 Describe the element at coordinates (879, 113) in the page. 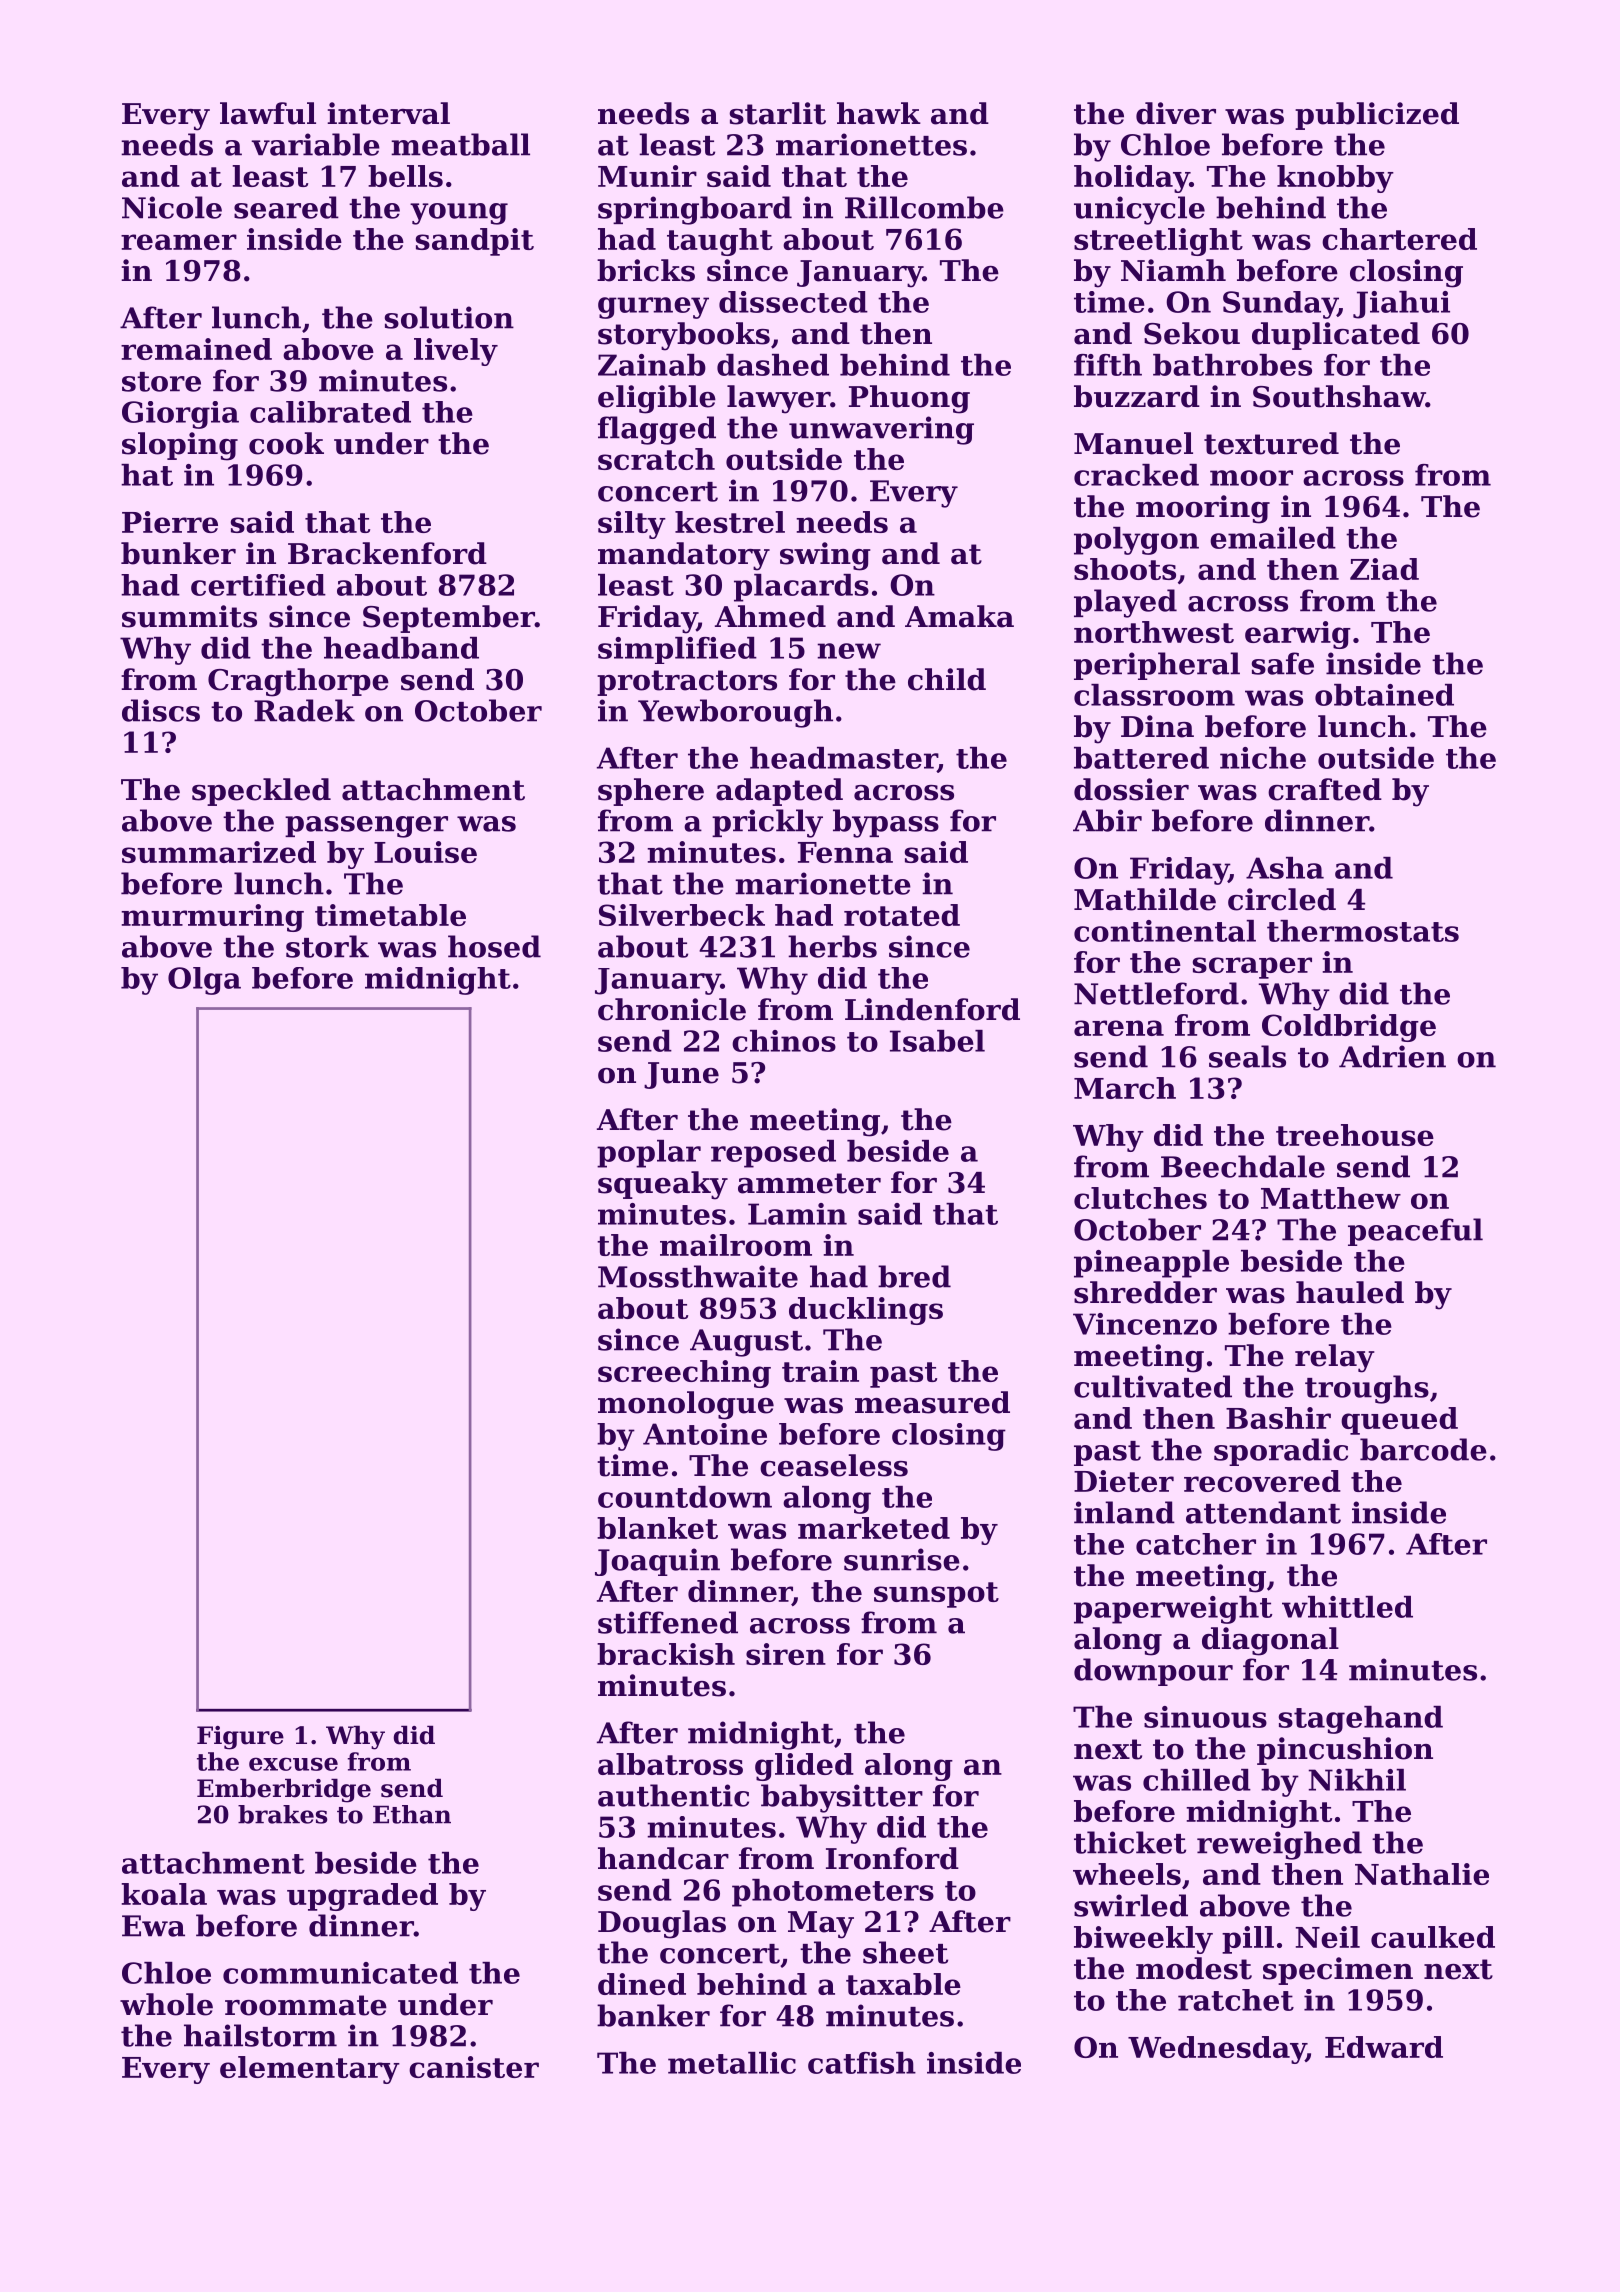

I see `hawk` at that location.
